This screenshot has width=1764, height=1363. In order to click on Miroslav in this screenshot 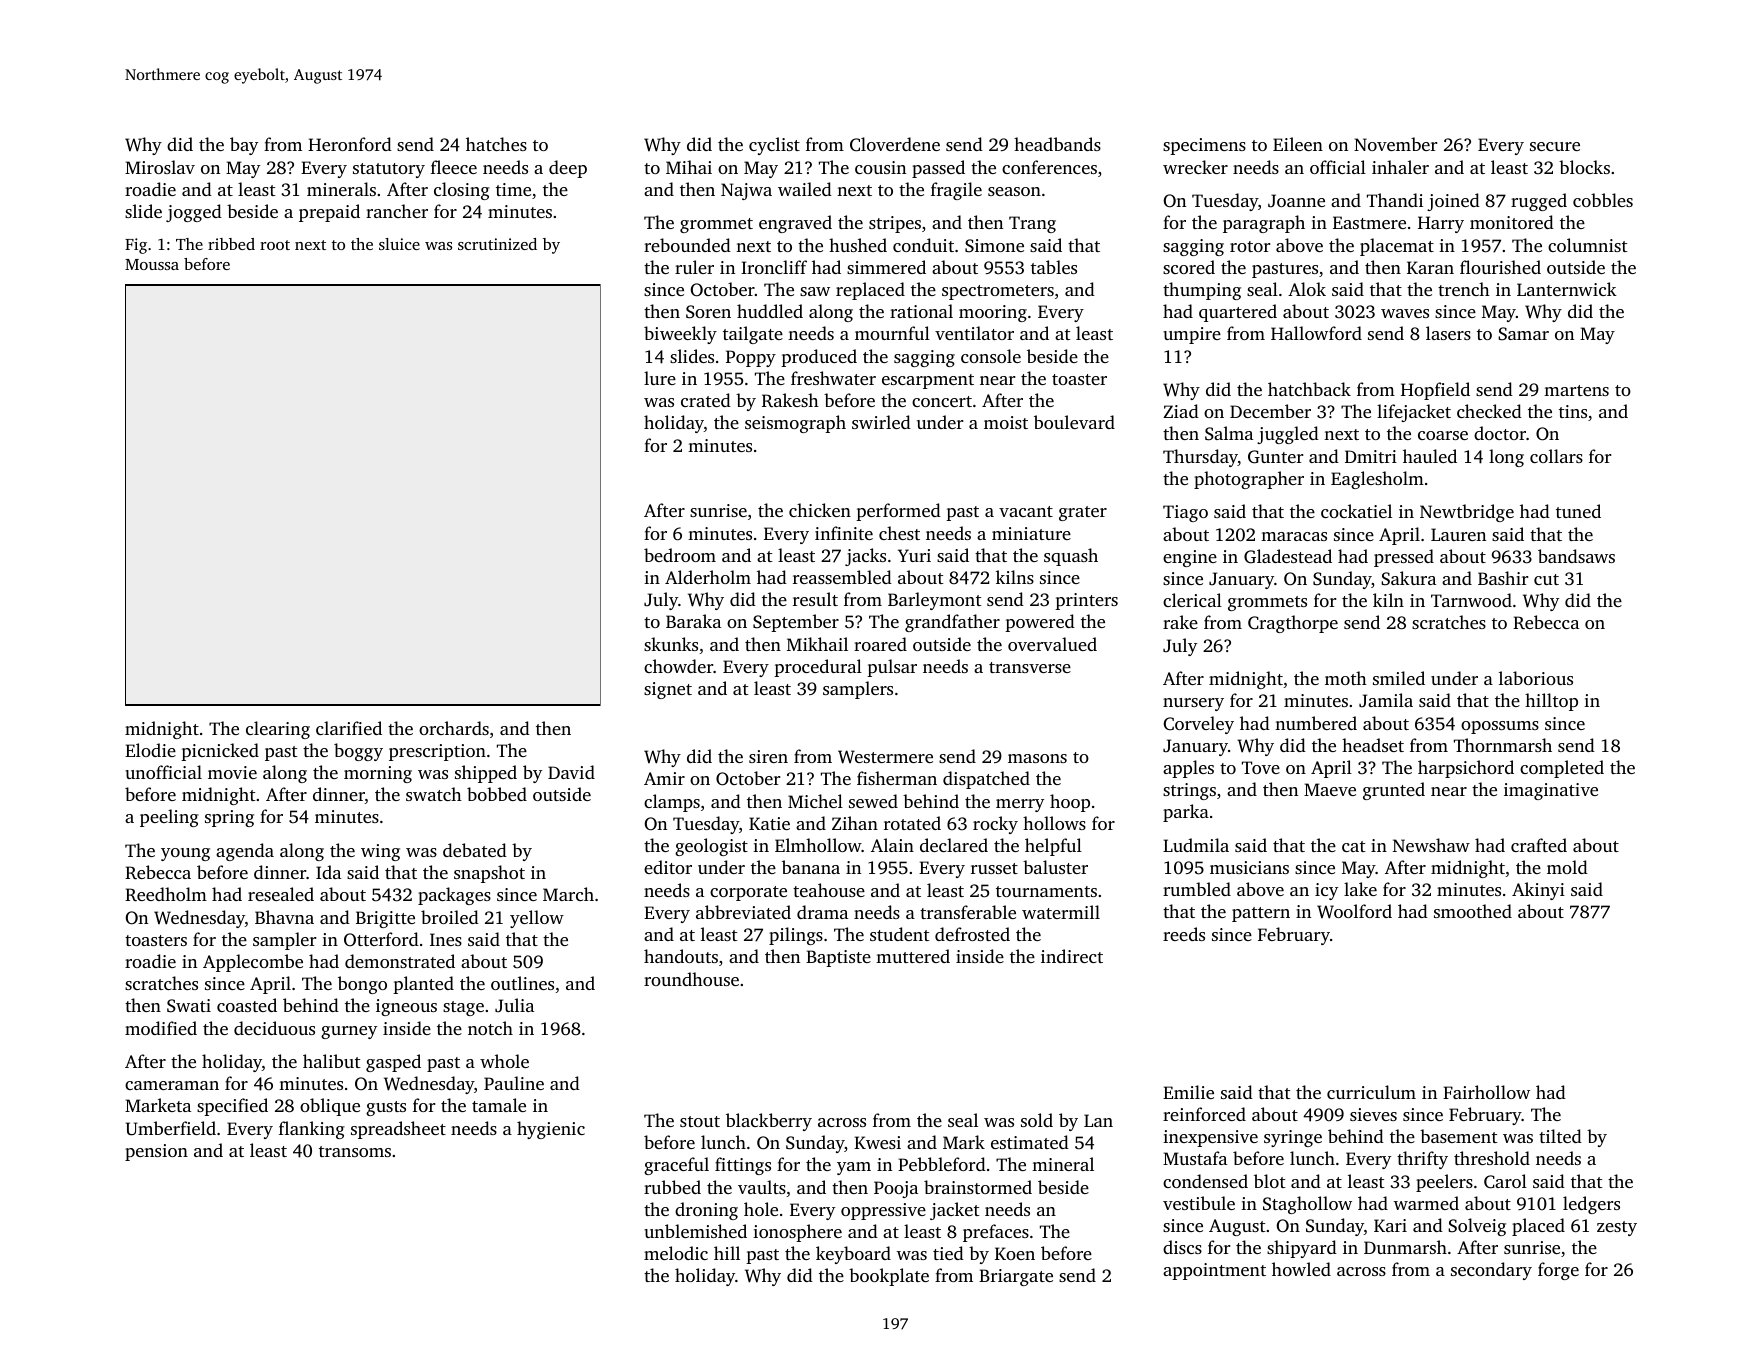, I will do `click(160, 167)`.
